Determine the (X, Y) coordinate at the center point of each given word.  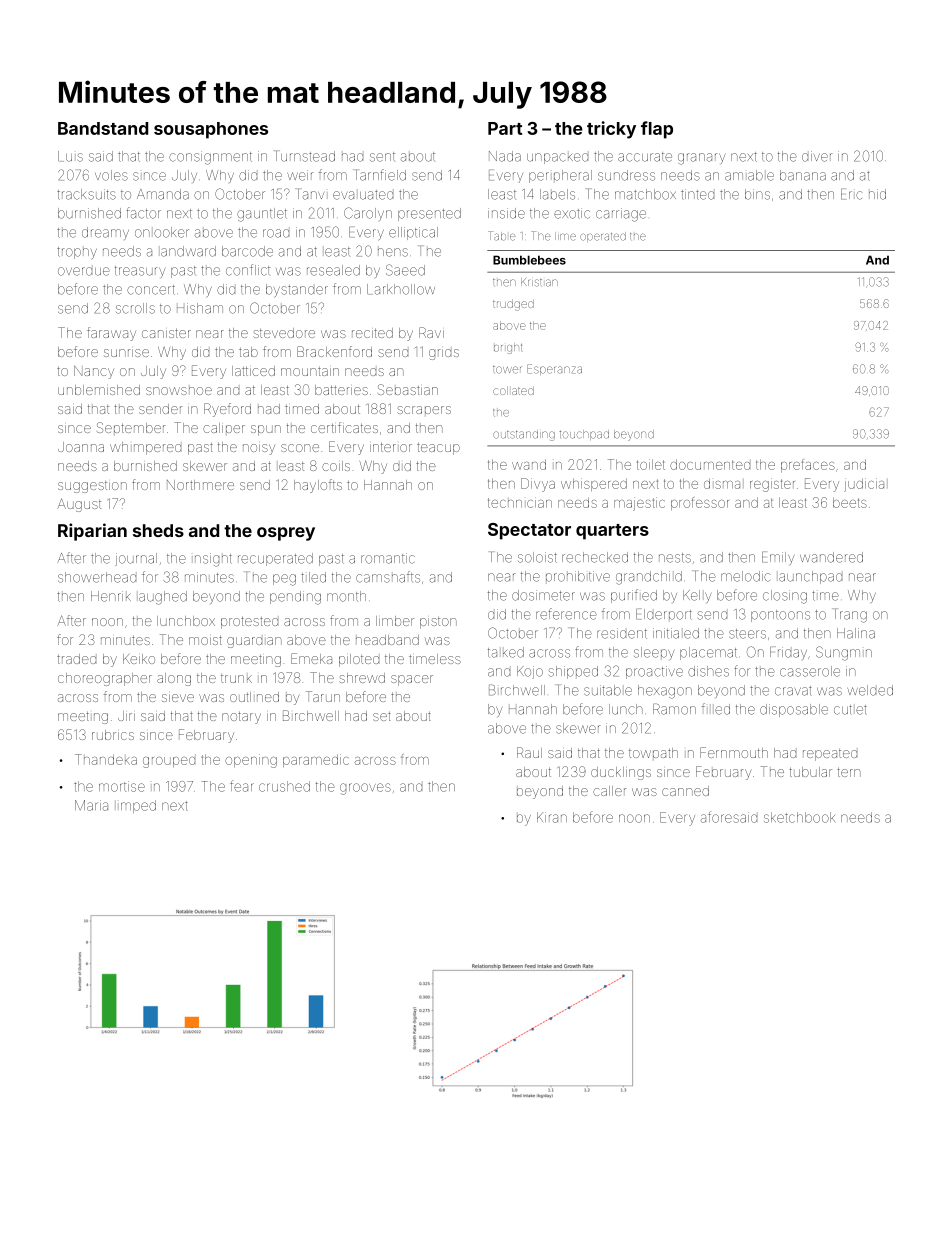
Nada (505, 156)
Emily (778, 558)
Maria (91, 805)
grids (444, 354)
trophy (77, 253)
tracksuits (86, 194)
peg (284, 580)
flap (657, 130)
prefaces (808, 465)
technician (520, 502)
